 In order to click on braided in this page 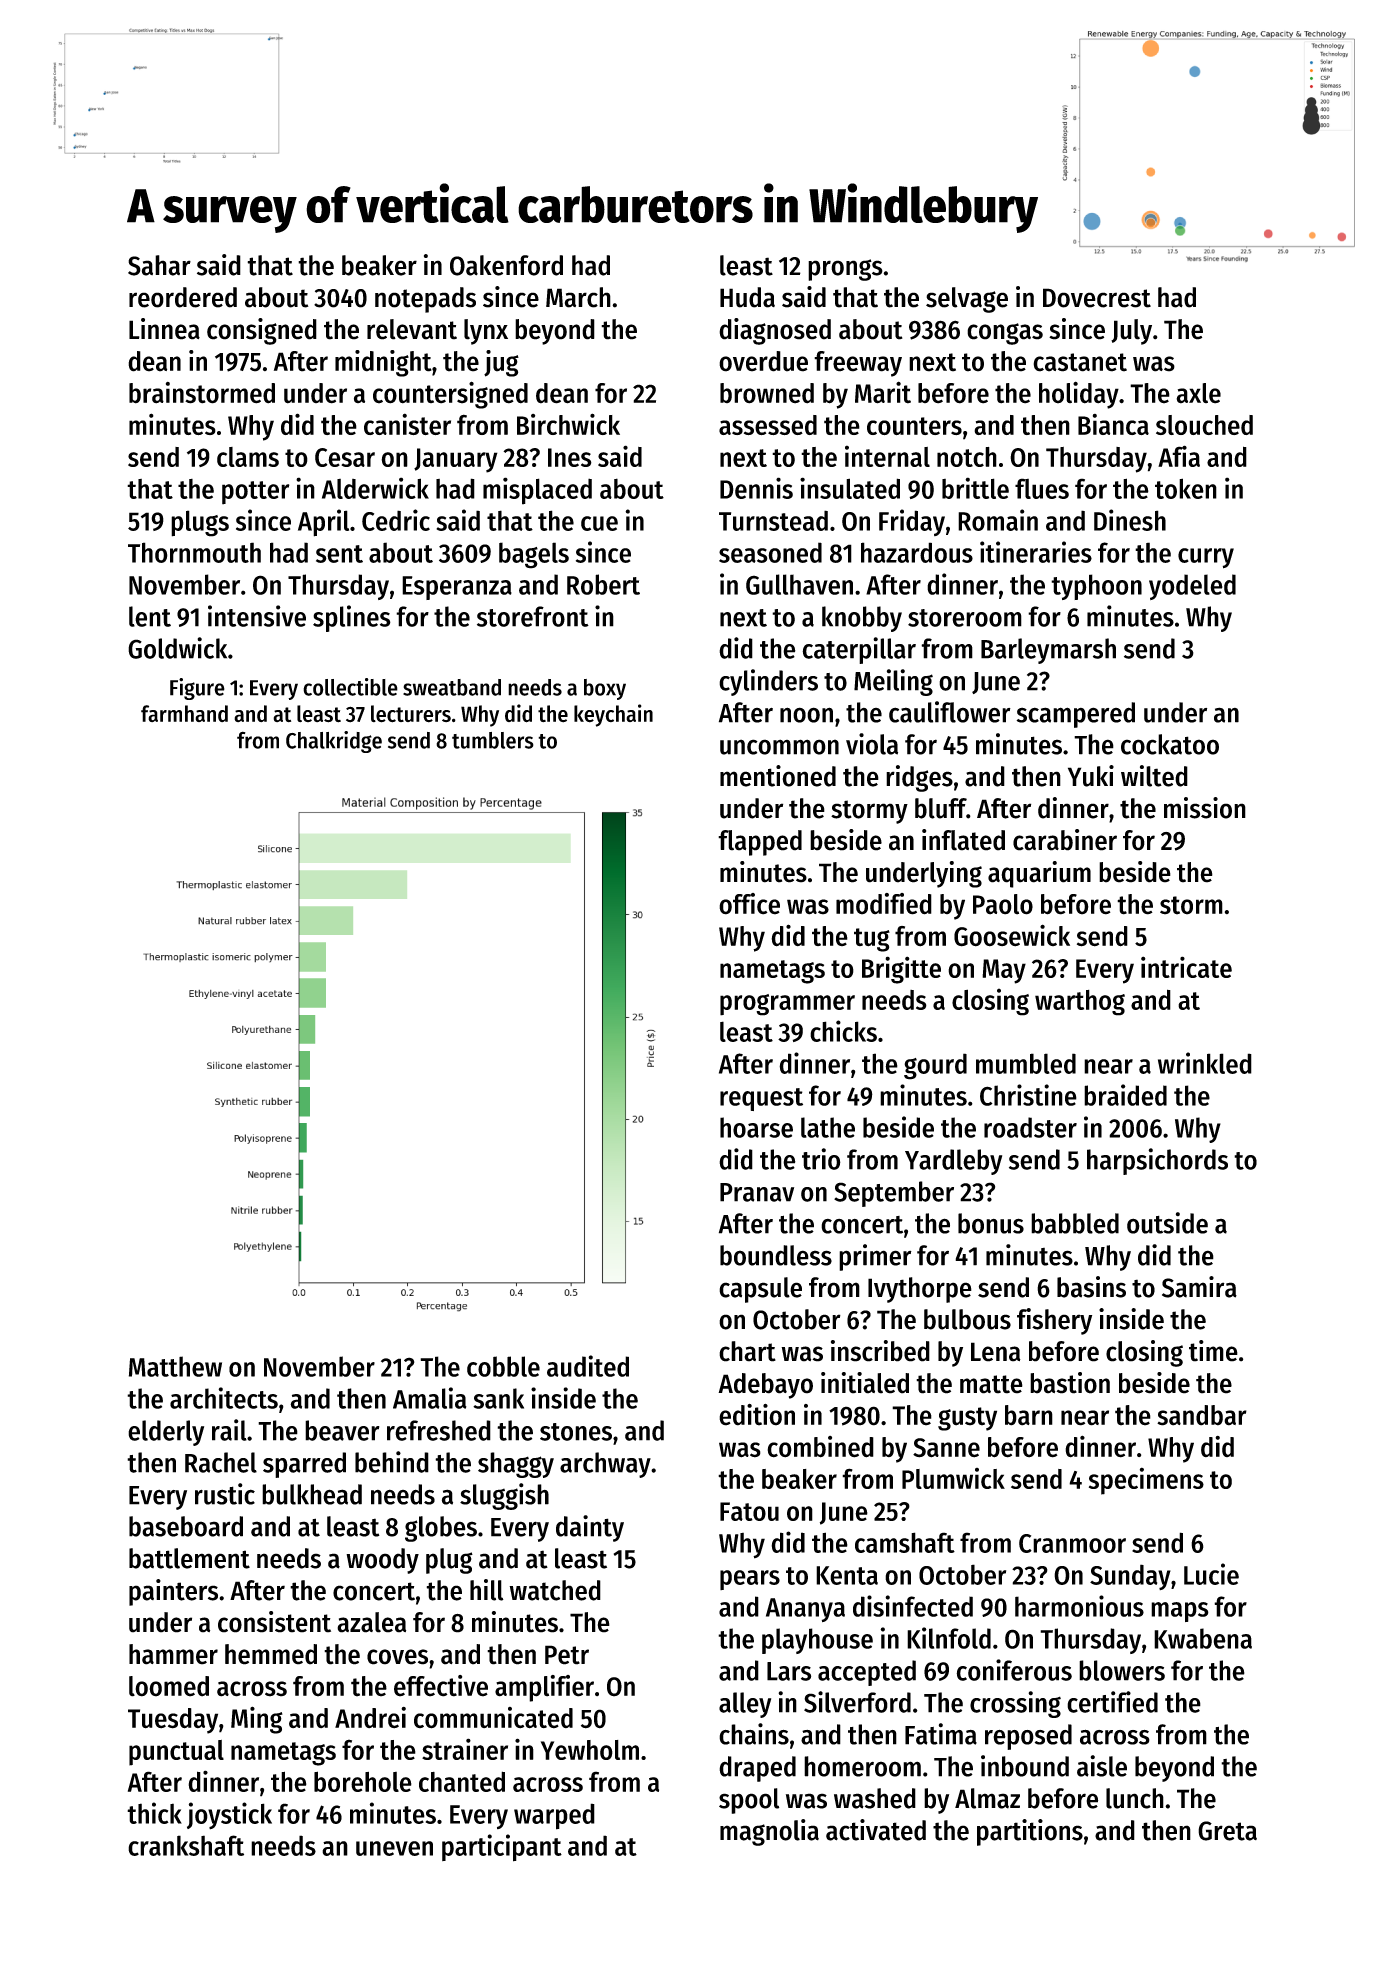, I will do `click(1125, 1095)`.
